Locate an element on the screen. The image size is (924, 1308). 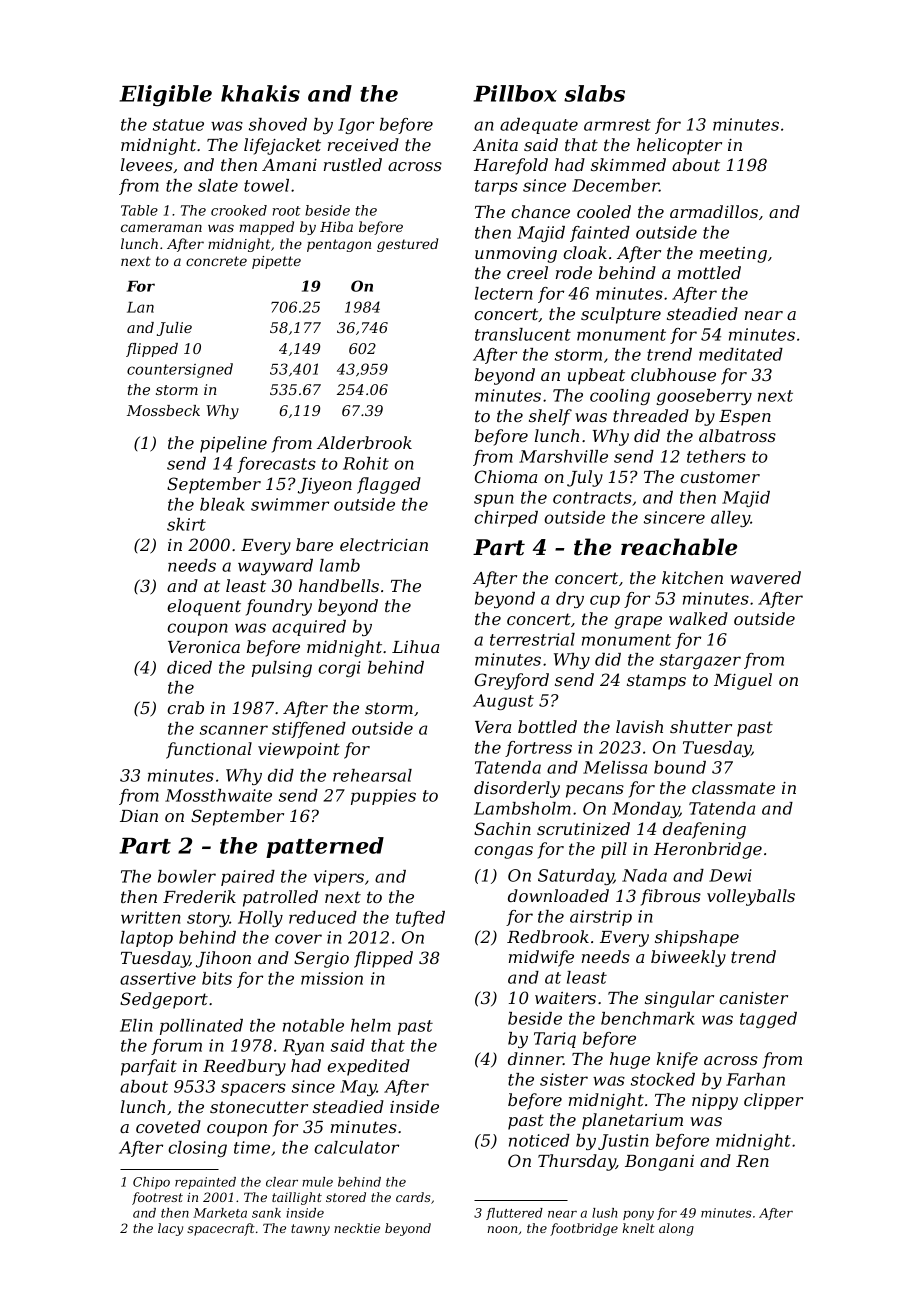
rustled is located at coordinates (353, 164).
